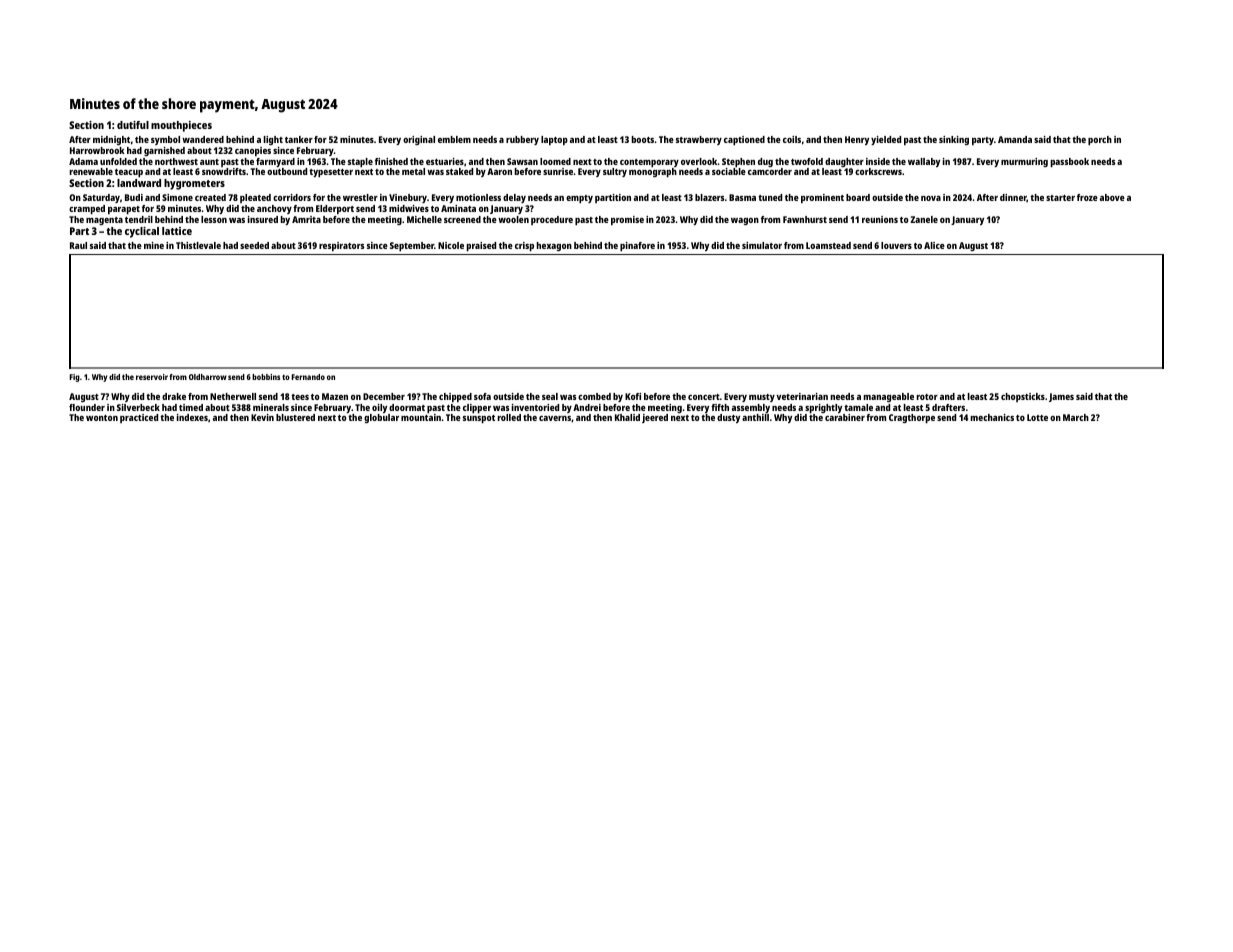 This document has width=1233, height=952. What do you see at coordinates (295, 417) in the document?
I see `blustered` at bounding box center [295, 417].
